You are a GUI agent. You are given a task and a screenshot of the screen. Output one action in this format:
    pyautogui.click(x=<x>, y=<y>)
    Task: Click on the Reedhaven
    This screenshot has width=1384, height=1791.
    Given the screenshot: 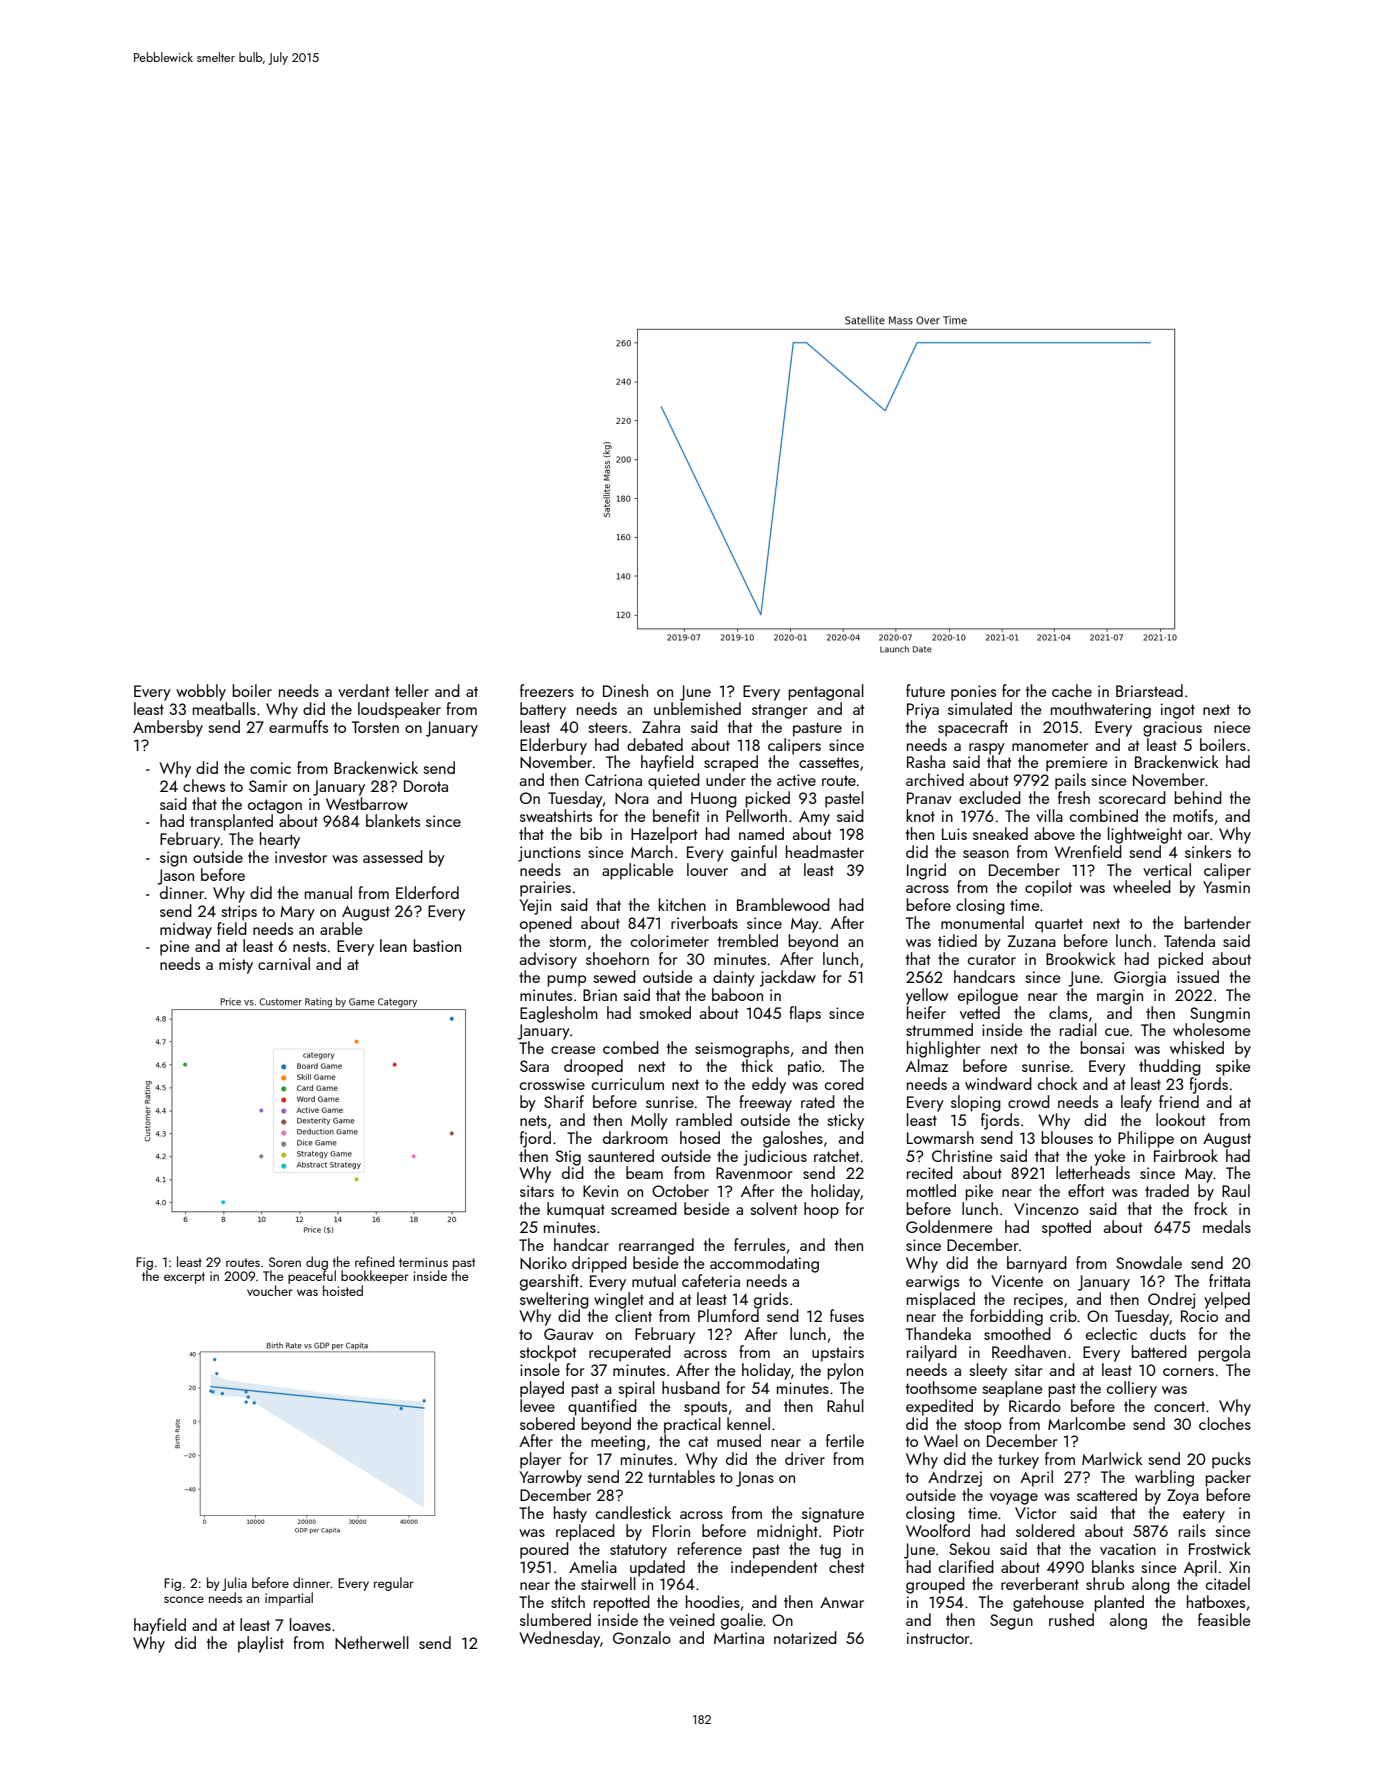 What is the action you would take?
    pyautogui.click(x=1029, y=1351)
